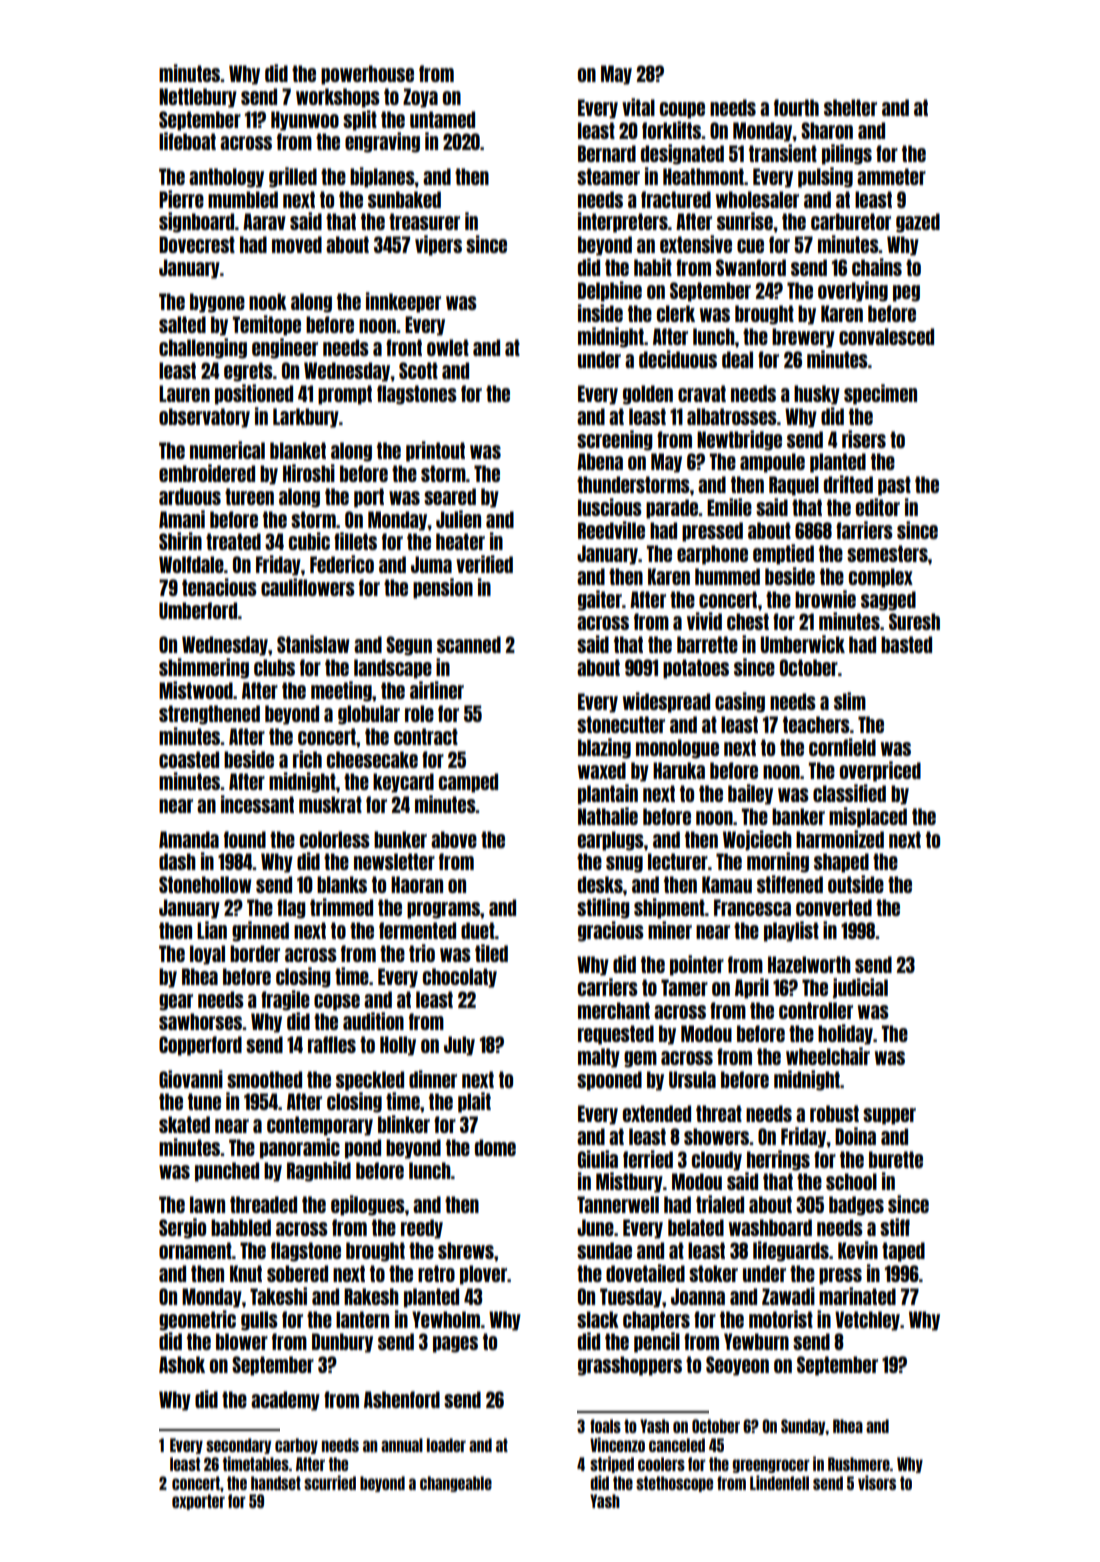  What do you see at coordinates (877, 1482) in the screenshot?
I see `visors` at bounding box center [877, 1482].
